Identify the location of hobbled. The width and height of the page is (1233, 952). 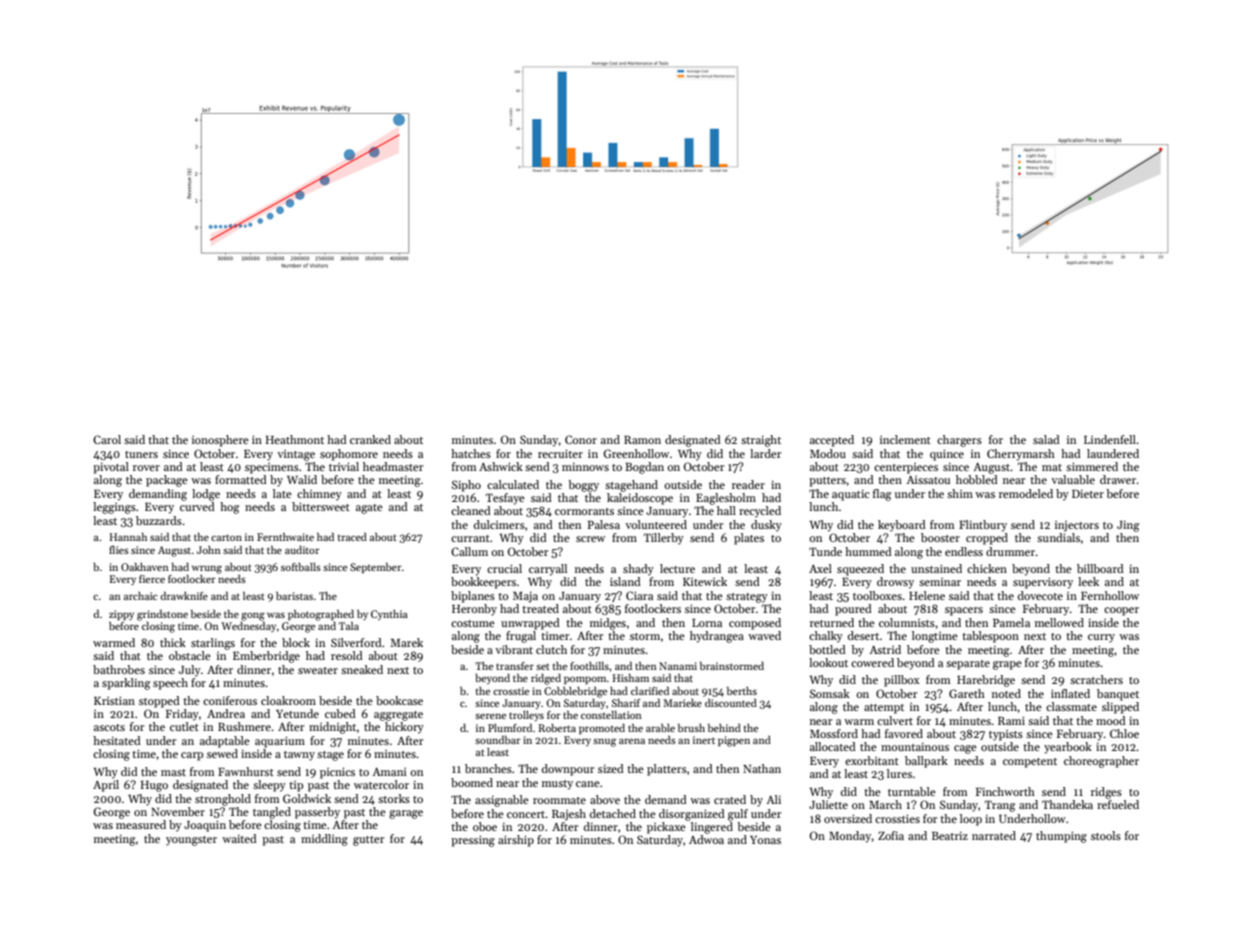
(977, 479).
